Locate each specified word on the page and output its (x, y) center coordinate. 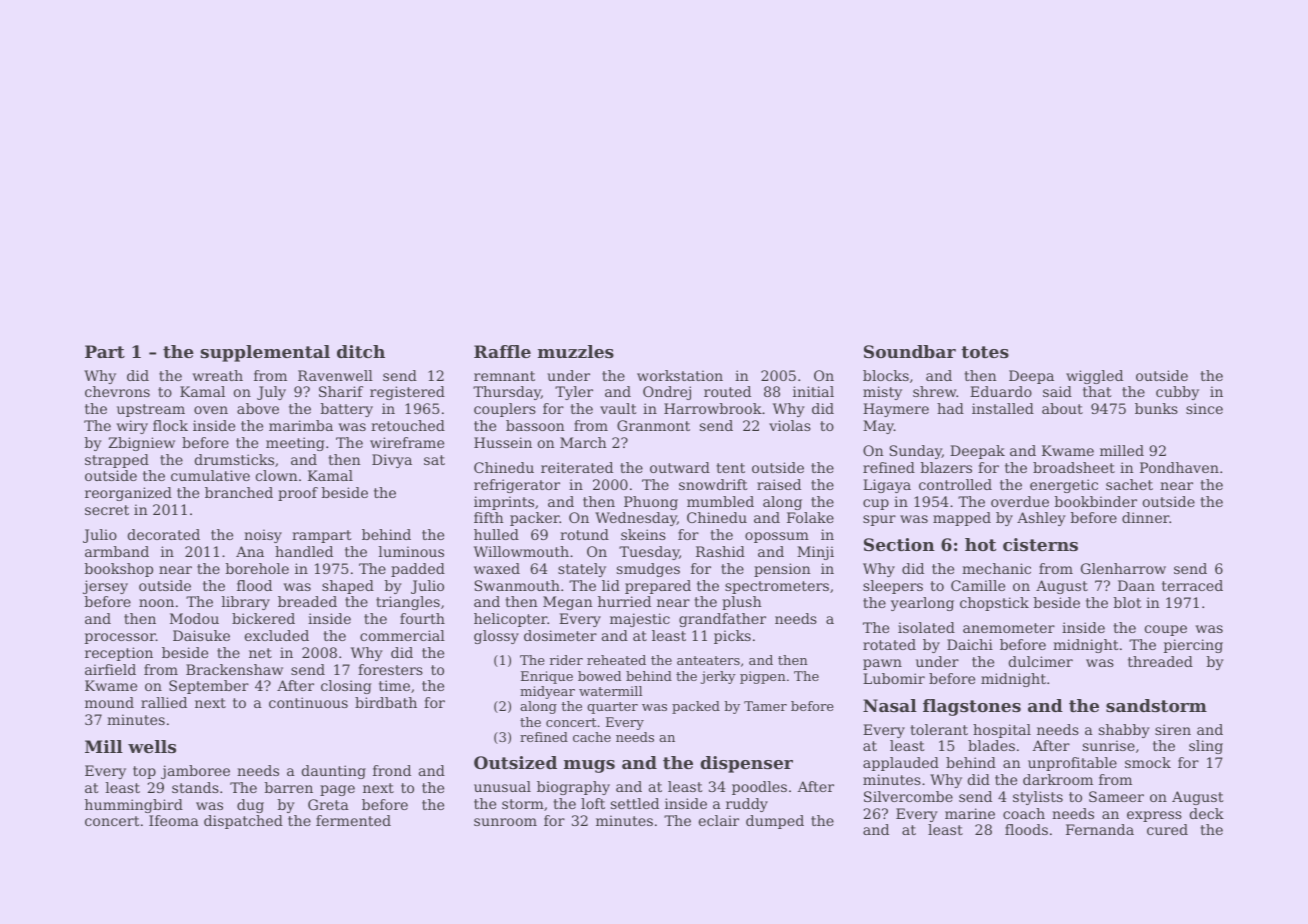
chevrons (117, 391)
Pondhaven (1179, 467)
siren (1173, 729)
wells (152, 746)
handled (304, 551)
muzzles (576, 351)
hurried (624, 601)
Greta (328, 804)
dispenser (746, 764)
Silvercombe (908, 796)
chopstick (994, 604)
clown (277, 475)
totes (985, 352)
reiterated (577, 467)
